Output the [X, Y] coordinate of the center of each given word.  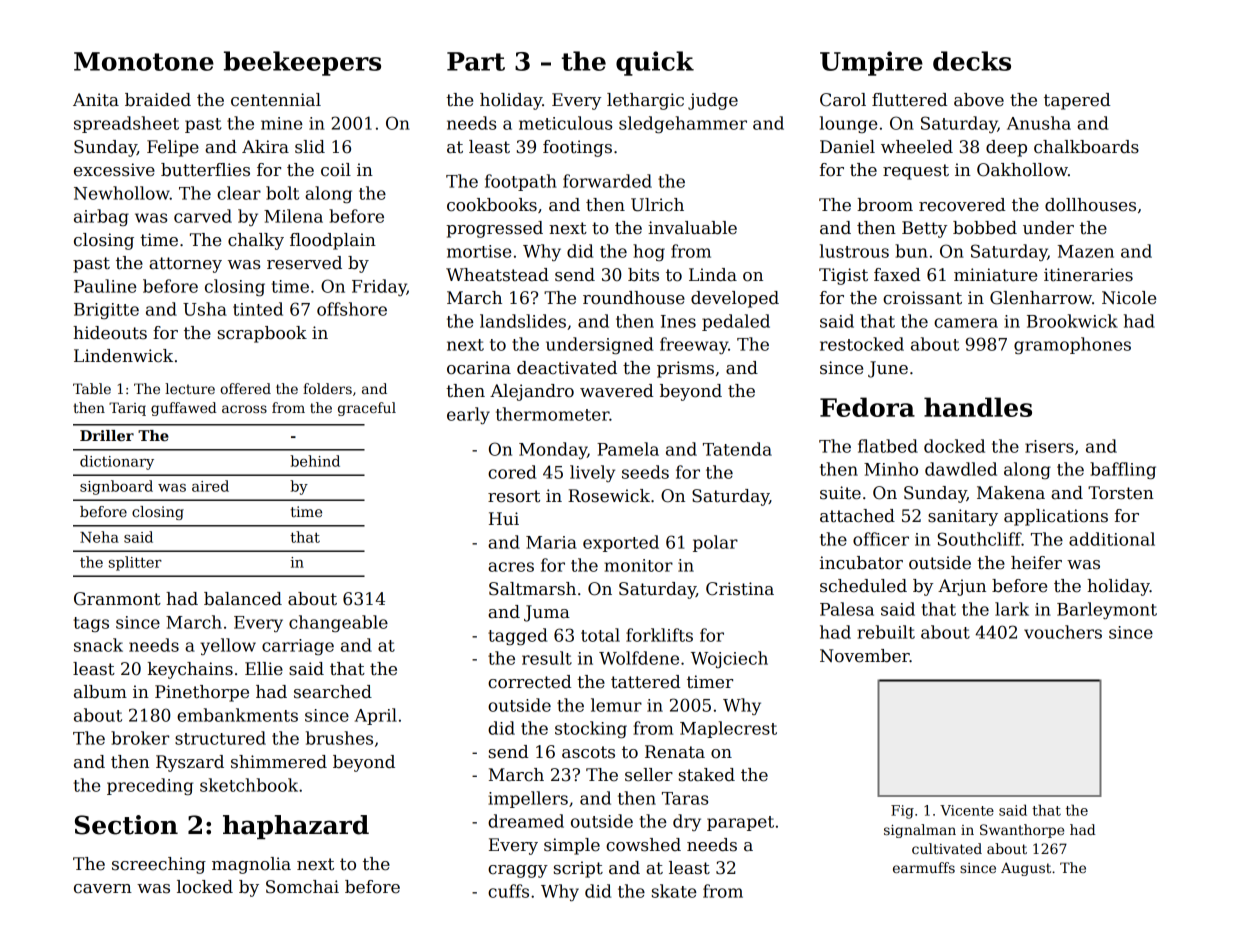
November [865, 656]
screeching [159, 865]
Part [476, 61]
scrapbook [262, 334]
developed [735, 299]
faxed [897, 275]
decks [972, 61]
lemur [616, 705]
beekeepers [302, 63]
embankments [237, 715]
